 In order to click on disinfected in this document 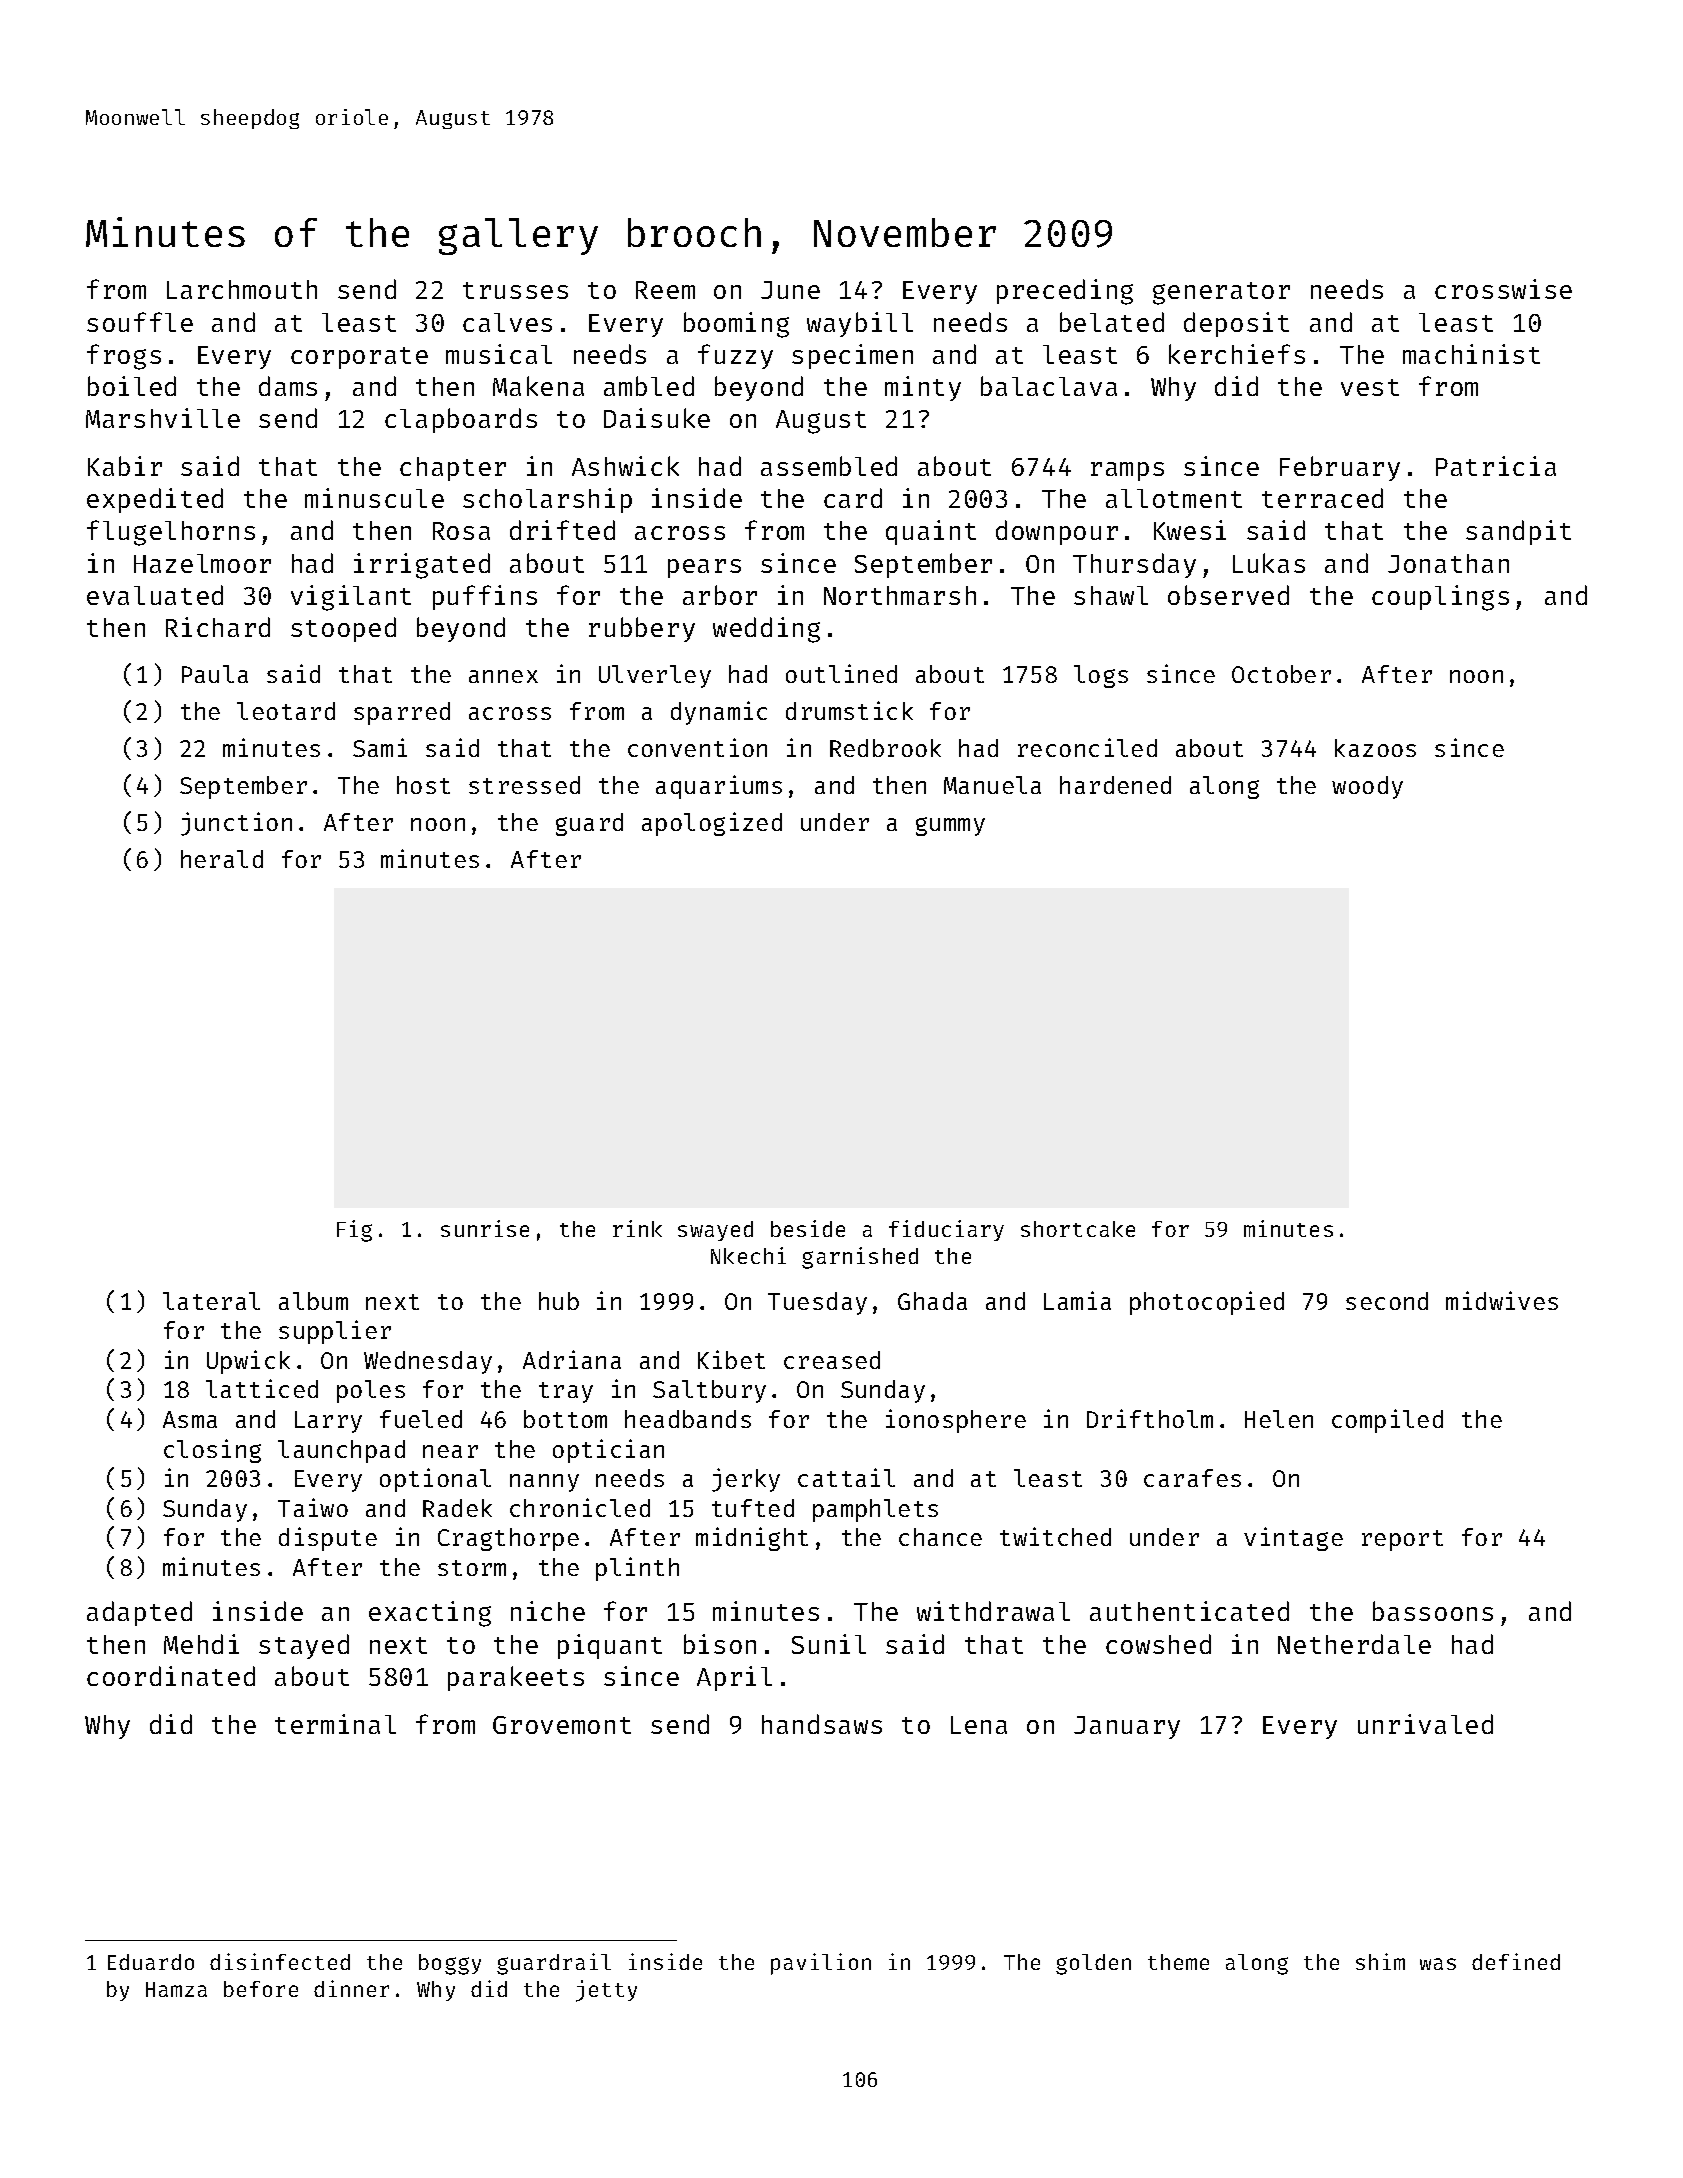, I will do `click(280, 1961)`.
